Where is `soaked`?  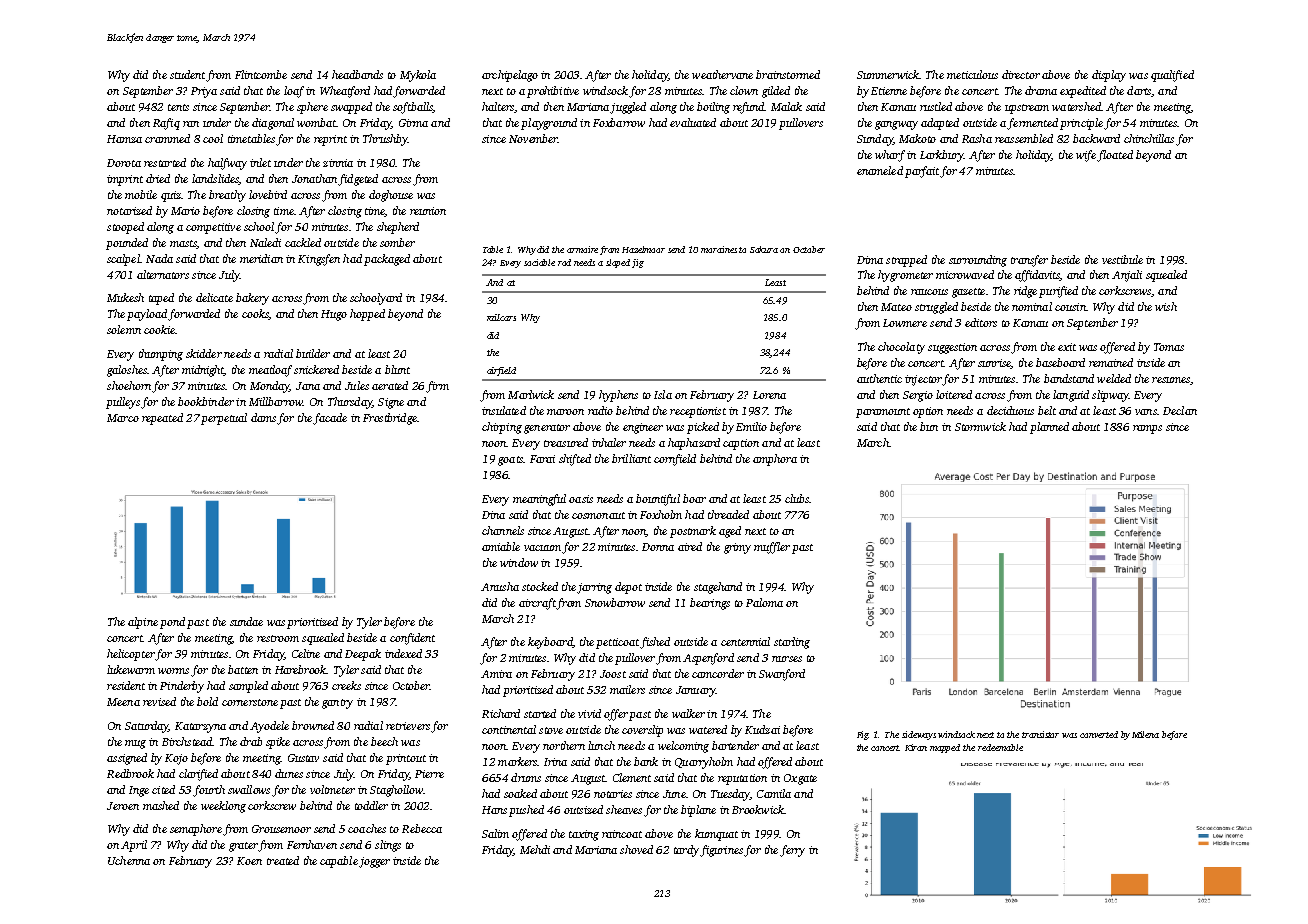
soaked is located at coordinates (520, 793).
